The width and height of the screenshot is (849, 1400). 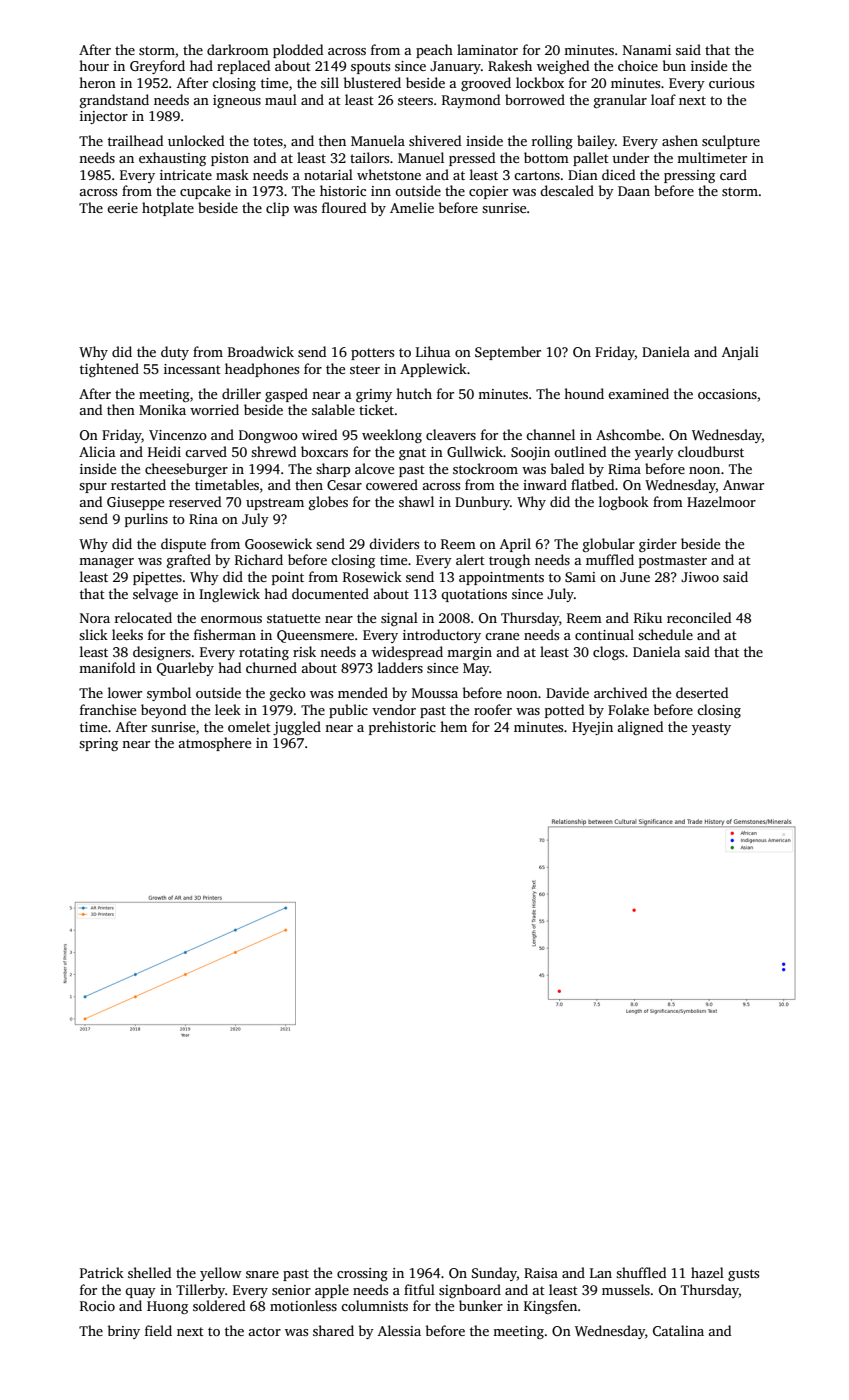 What do you see at coordinates (711, 729) in the screenshot?
I see `yeasty` at bounding box center [711, 729].
